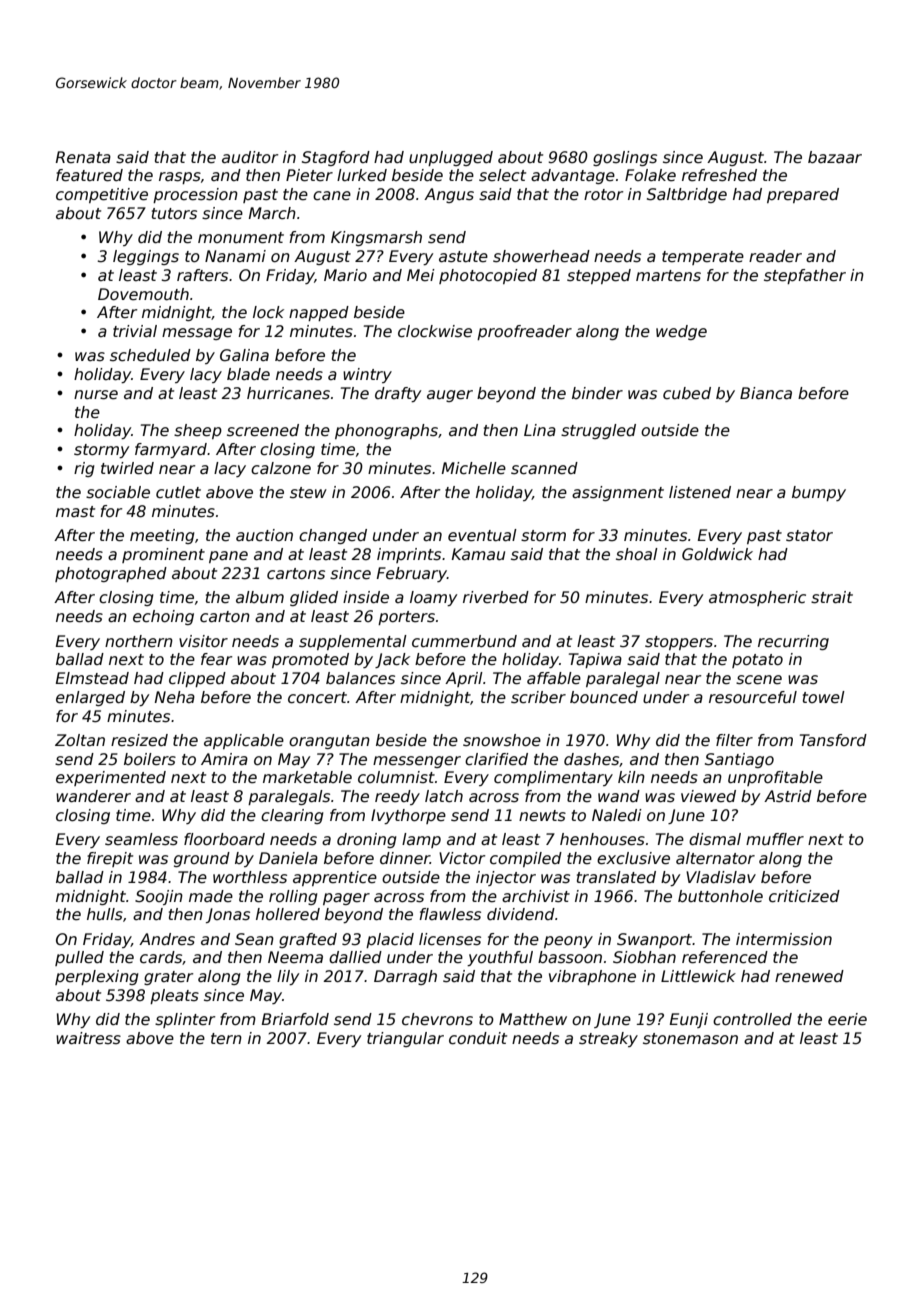 The height and width of the document is (1314, 924). What do you see at coordinates (111, 778) in the document?
I see `experimented` at bounding box center [111, 778].
